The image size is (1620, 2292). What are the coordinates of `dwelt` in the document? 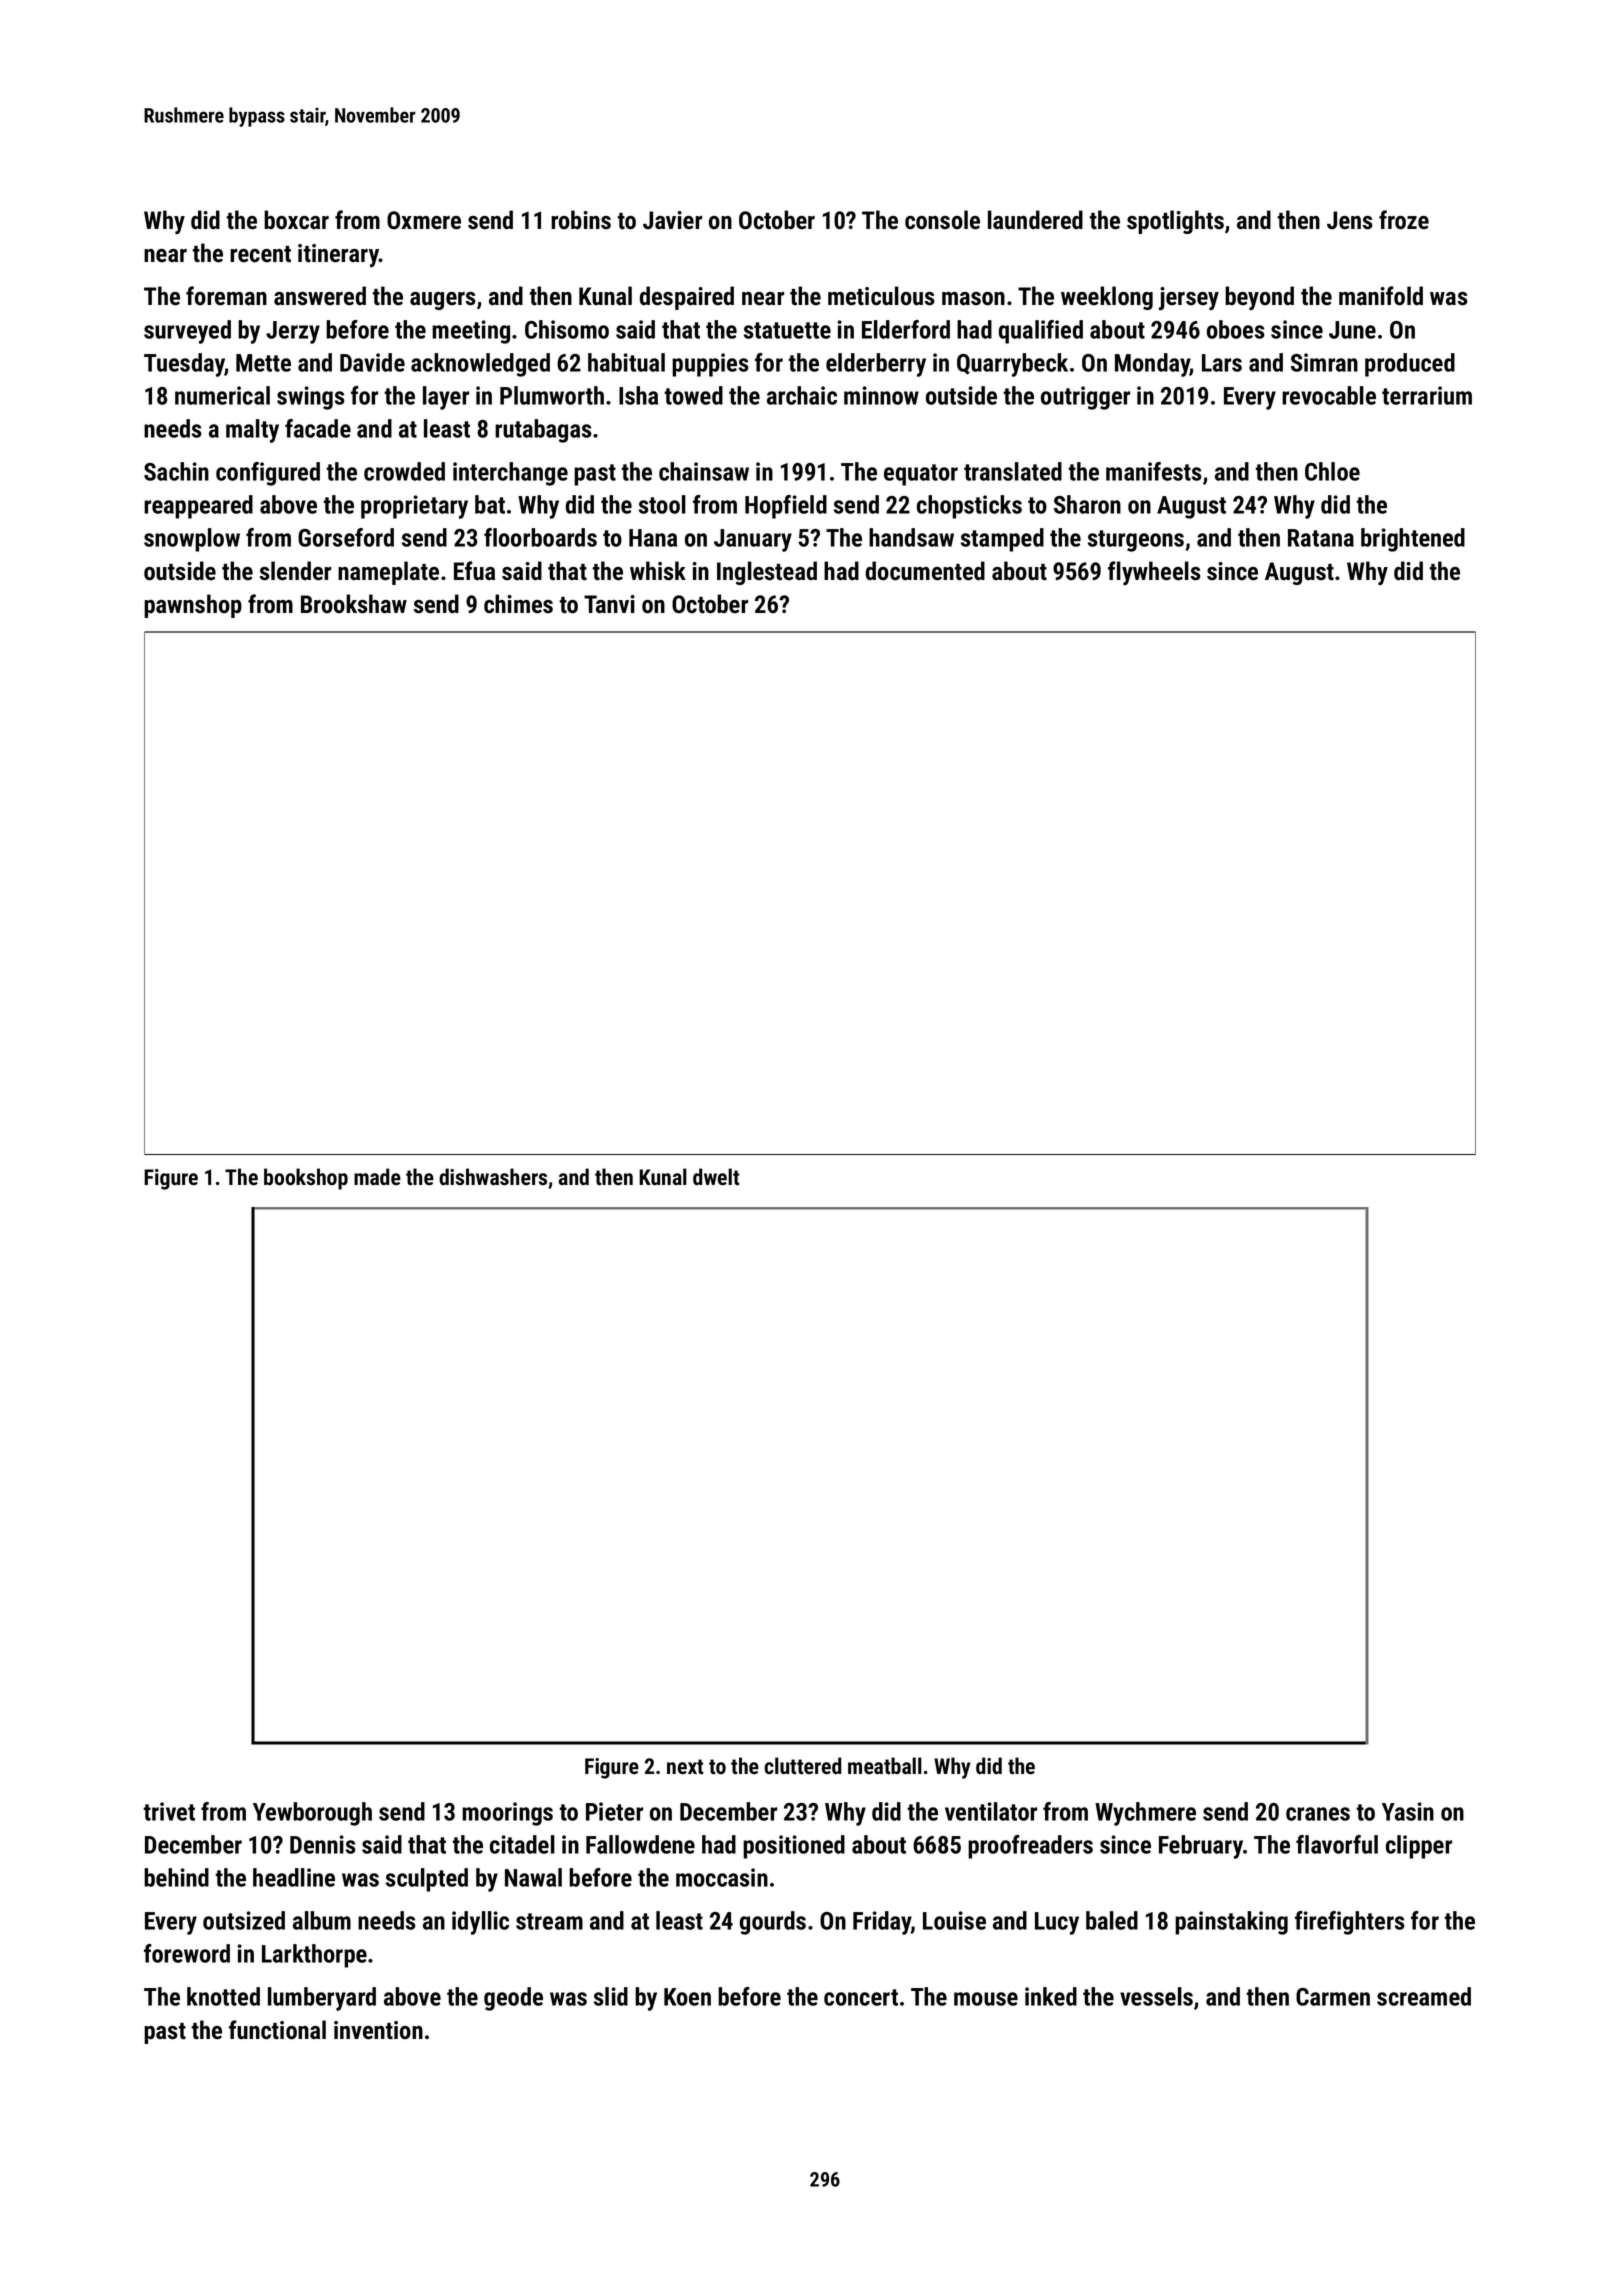 It's located at (716, 1177).
